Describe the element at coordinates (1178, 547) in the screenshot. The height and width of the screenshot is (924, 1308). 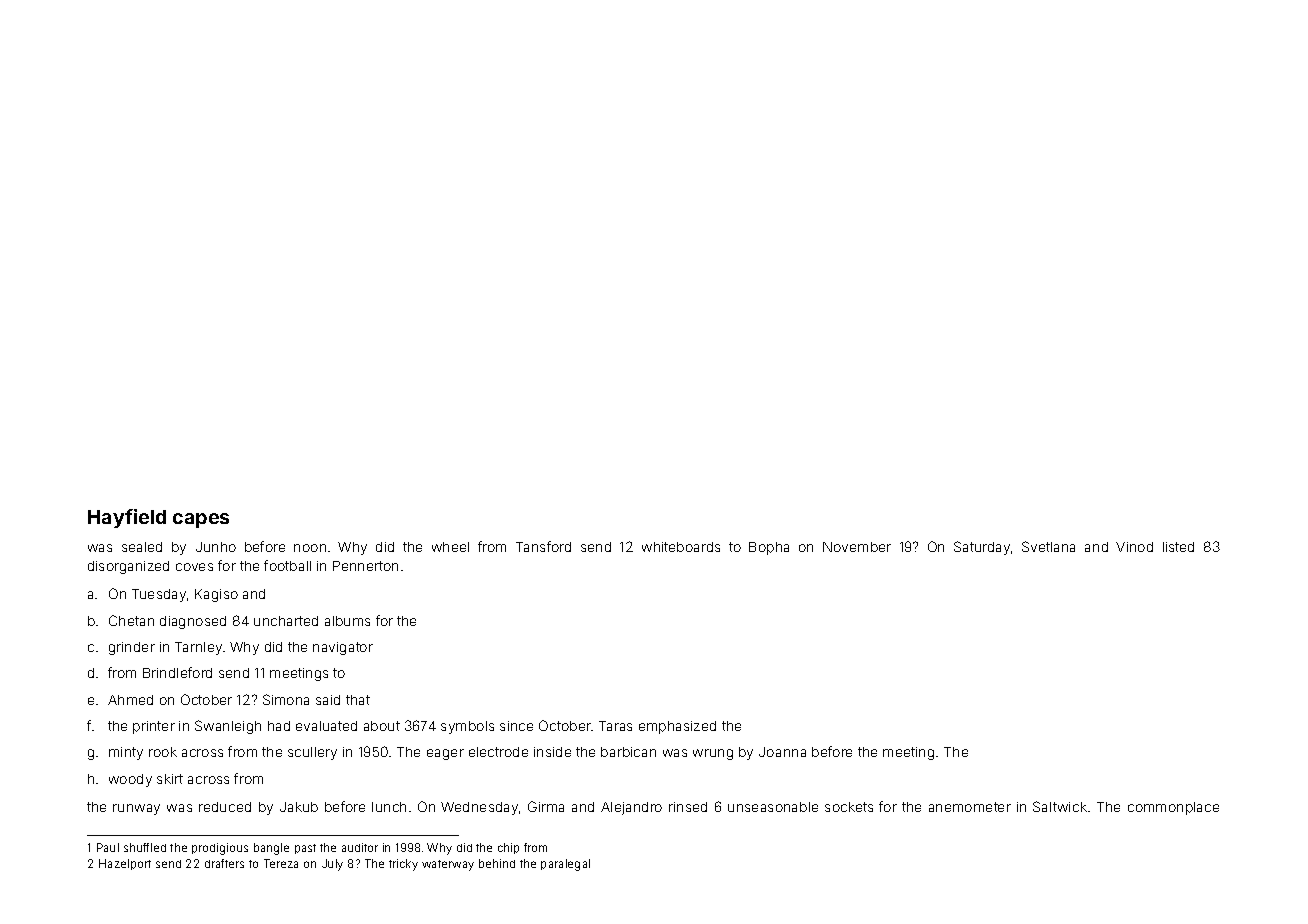
I see `listed` at that location.
